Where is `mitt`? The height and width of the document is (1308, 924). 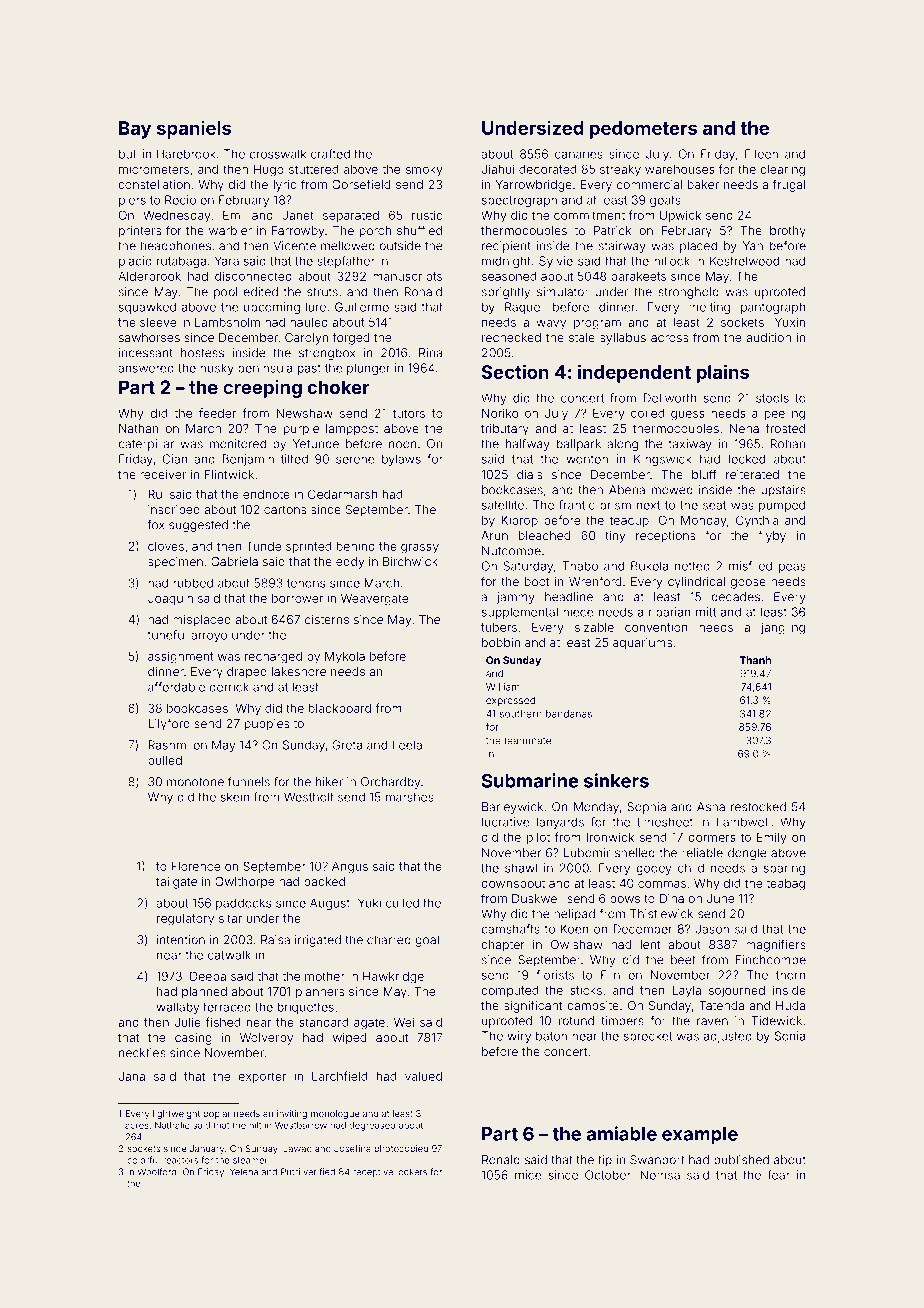 mitt is located at coordinates (706, 612).
